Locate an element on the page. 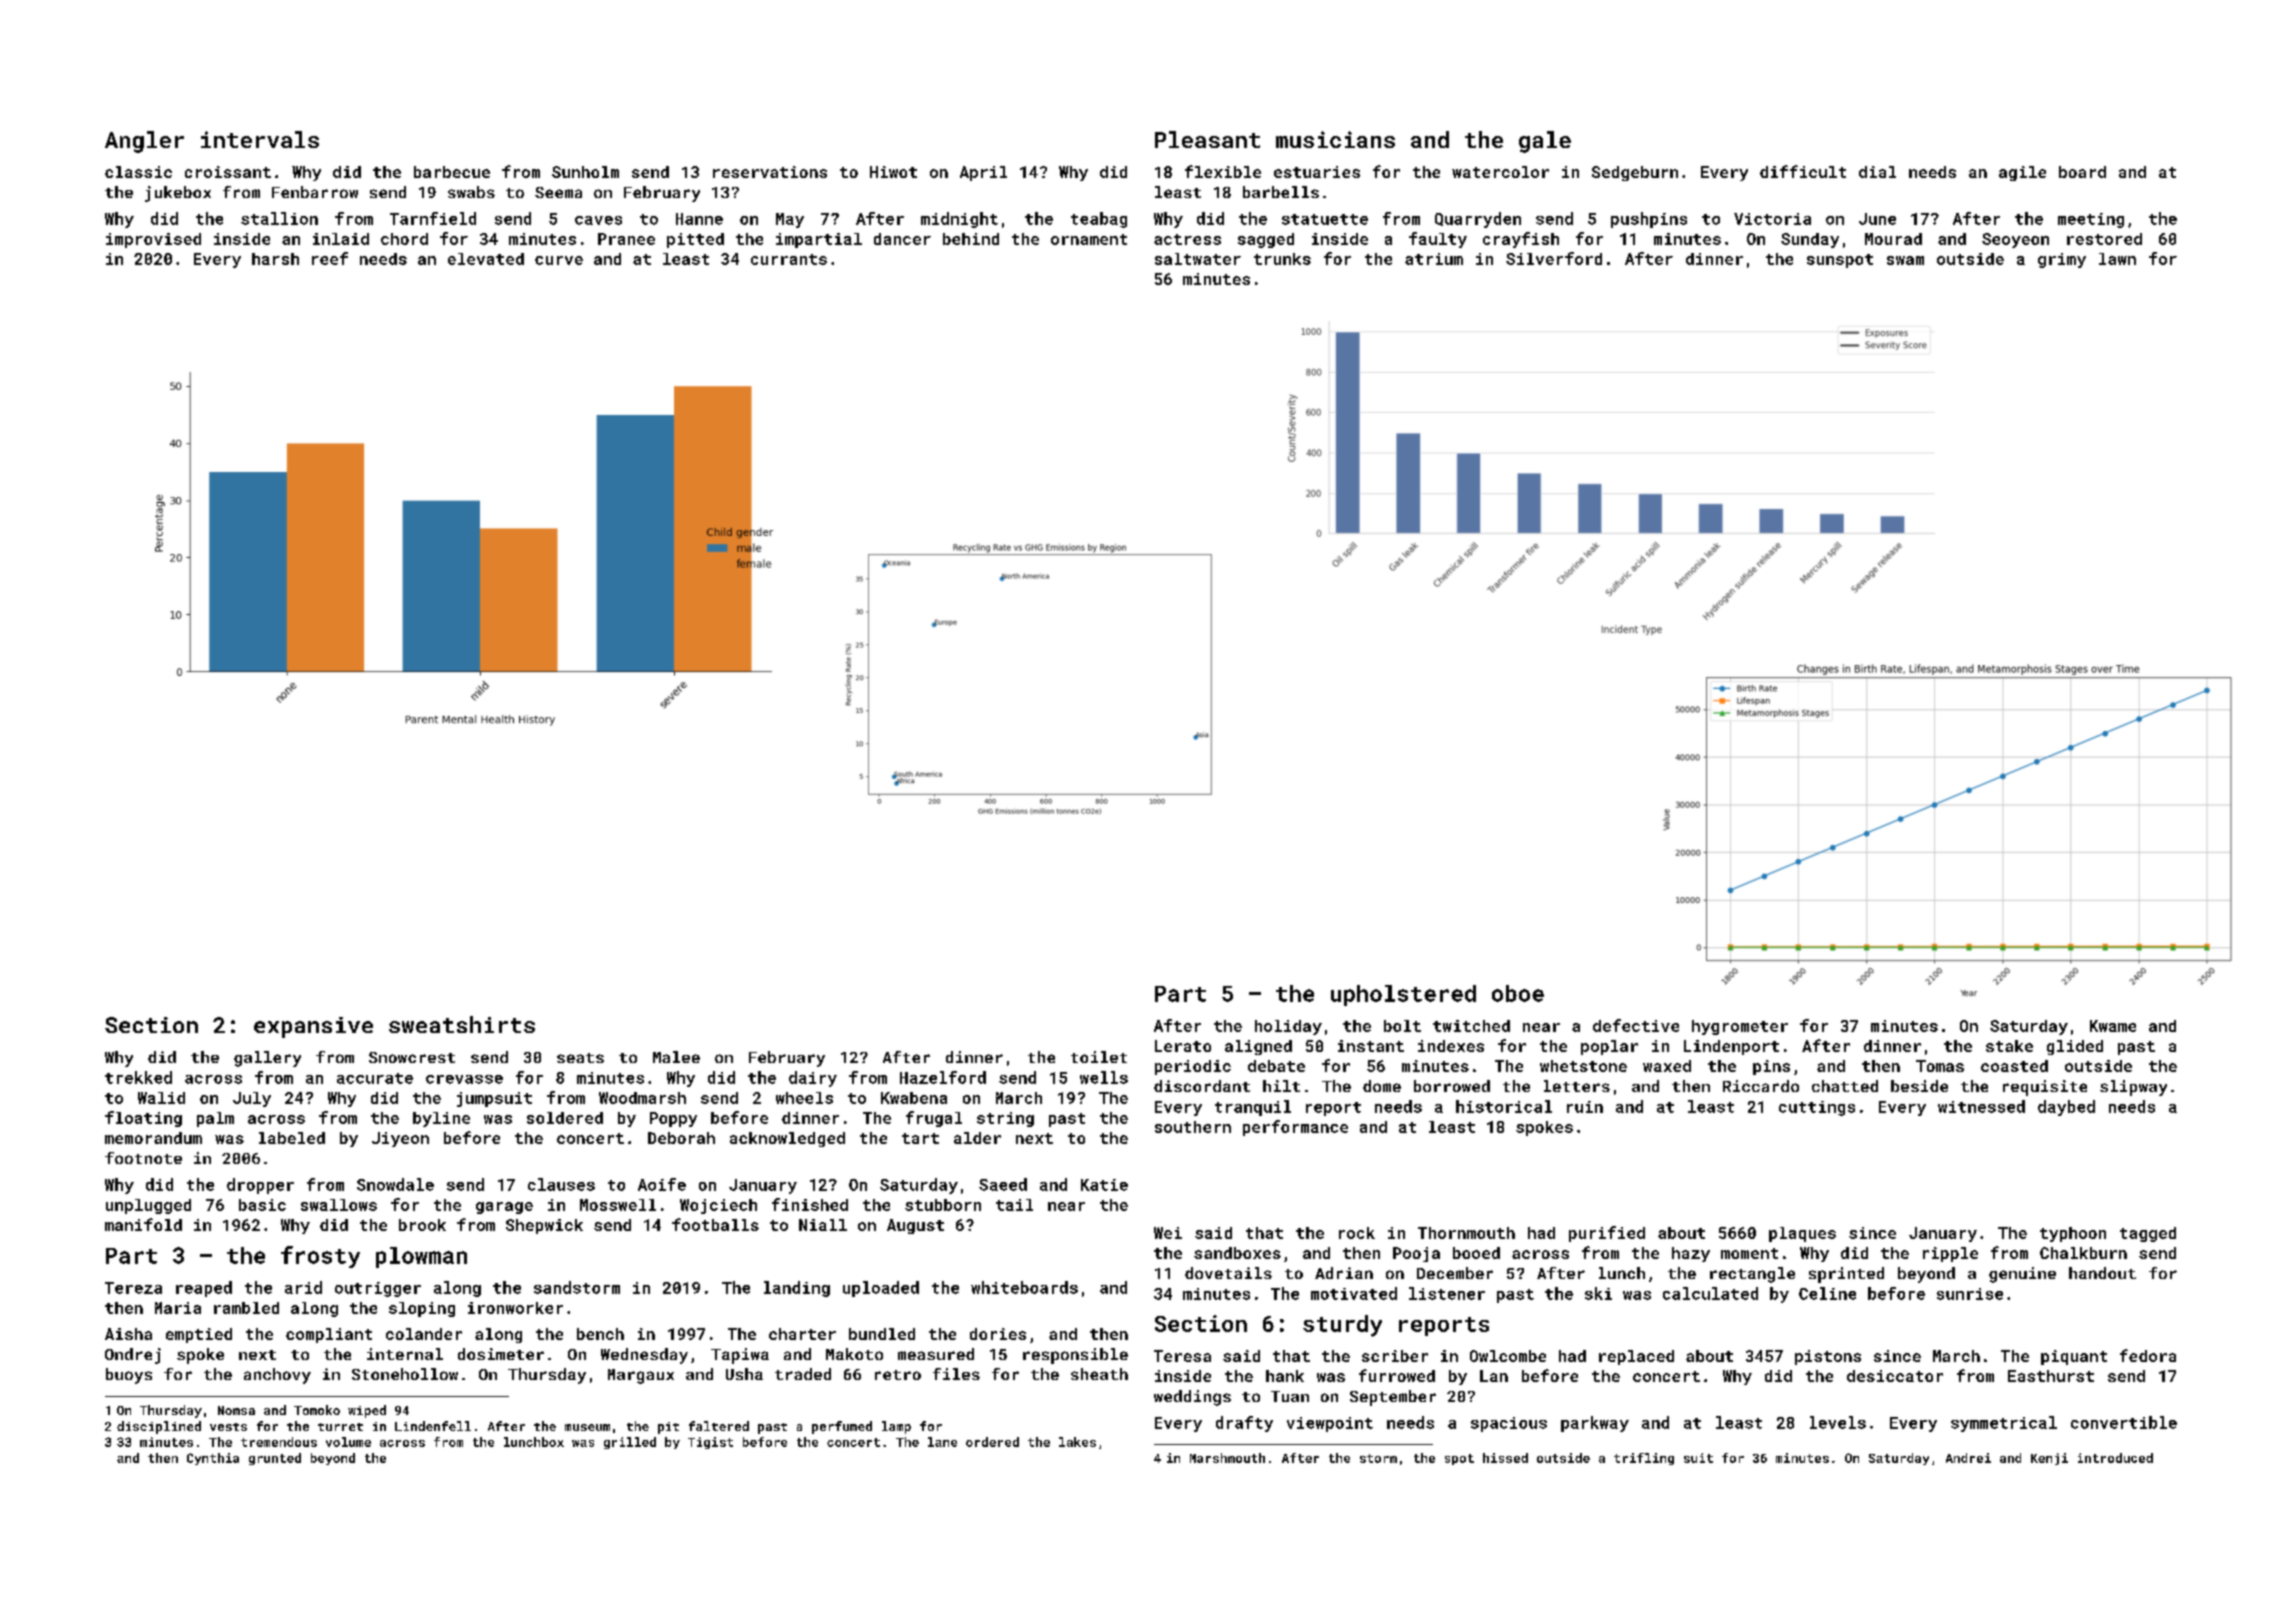 This image has height=1614, width=2282. Lindenport is located at coordinates (1731, 1047).
